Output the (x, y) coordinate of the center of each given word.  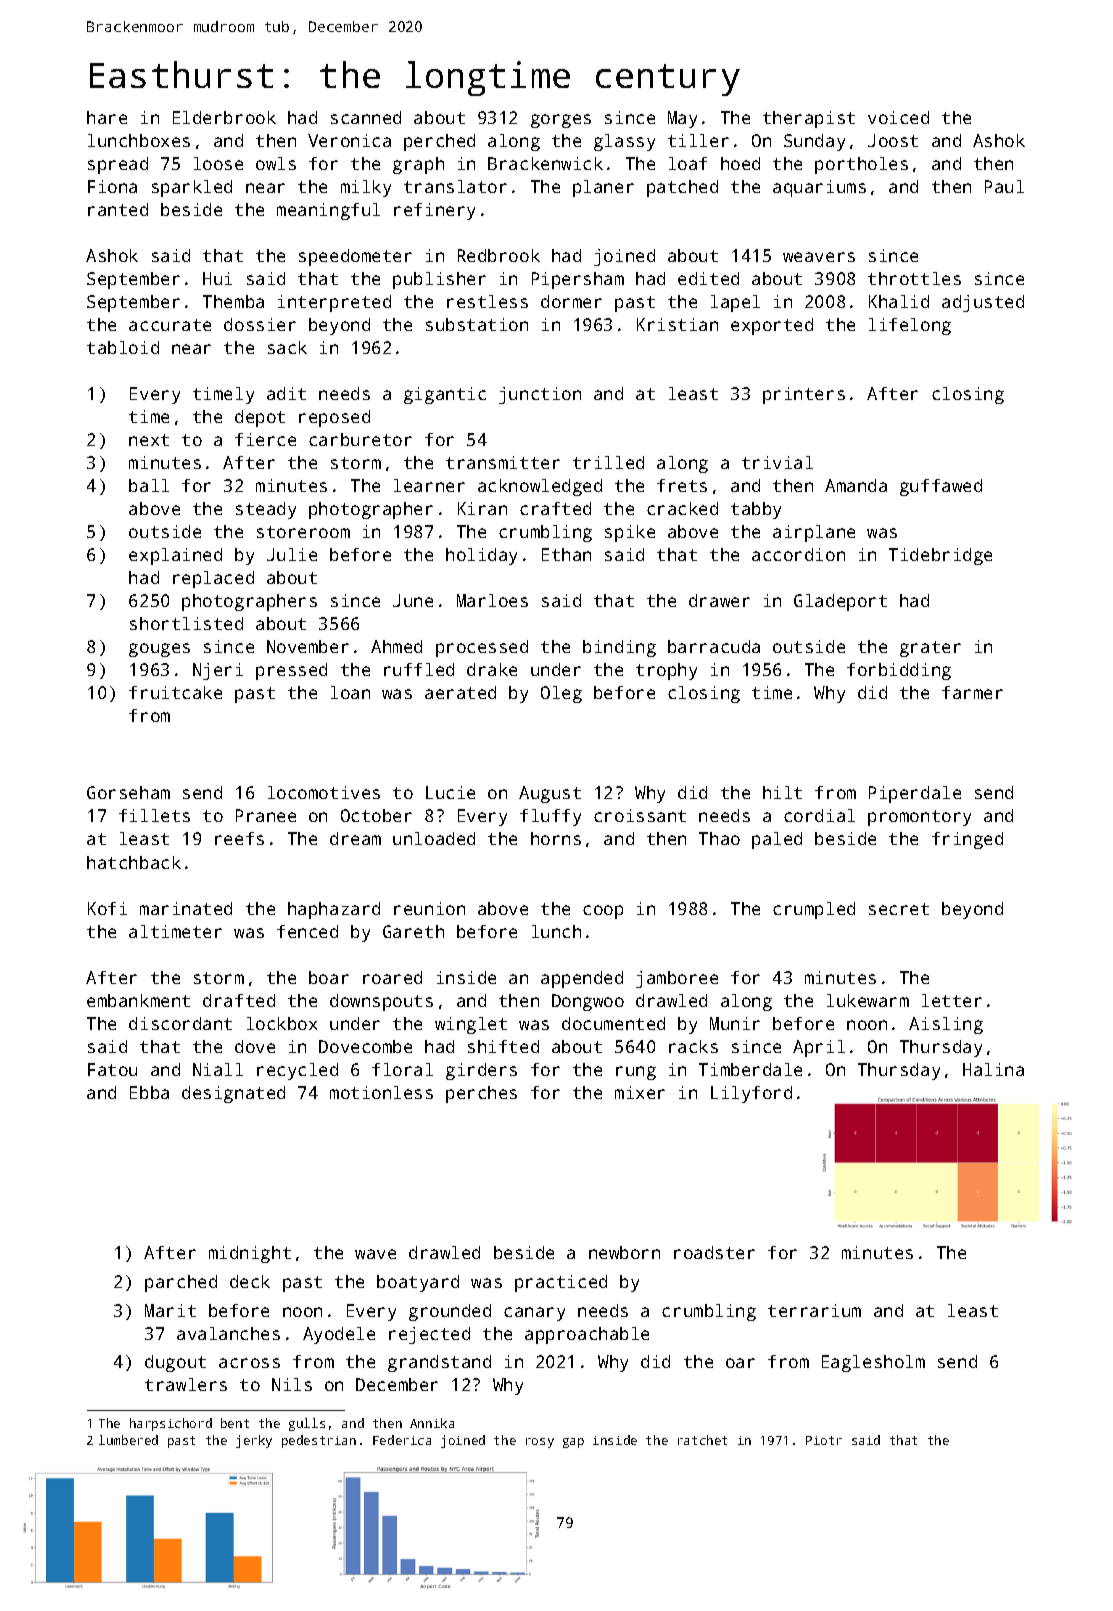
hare (107, 117)
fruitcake (175, 692)
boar (329, 977)
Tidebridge (940, 556)
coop (603, 912)
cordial (819, 815)
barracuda (714, 646)
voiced (898, 117)
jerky (254, 1441)
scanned (366, 117)
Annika (432, 1423)
